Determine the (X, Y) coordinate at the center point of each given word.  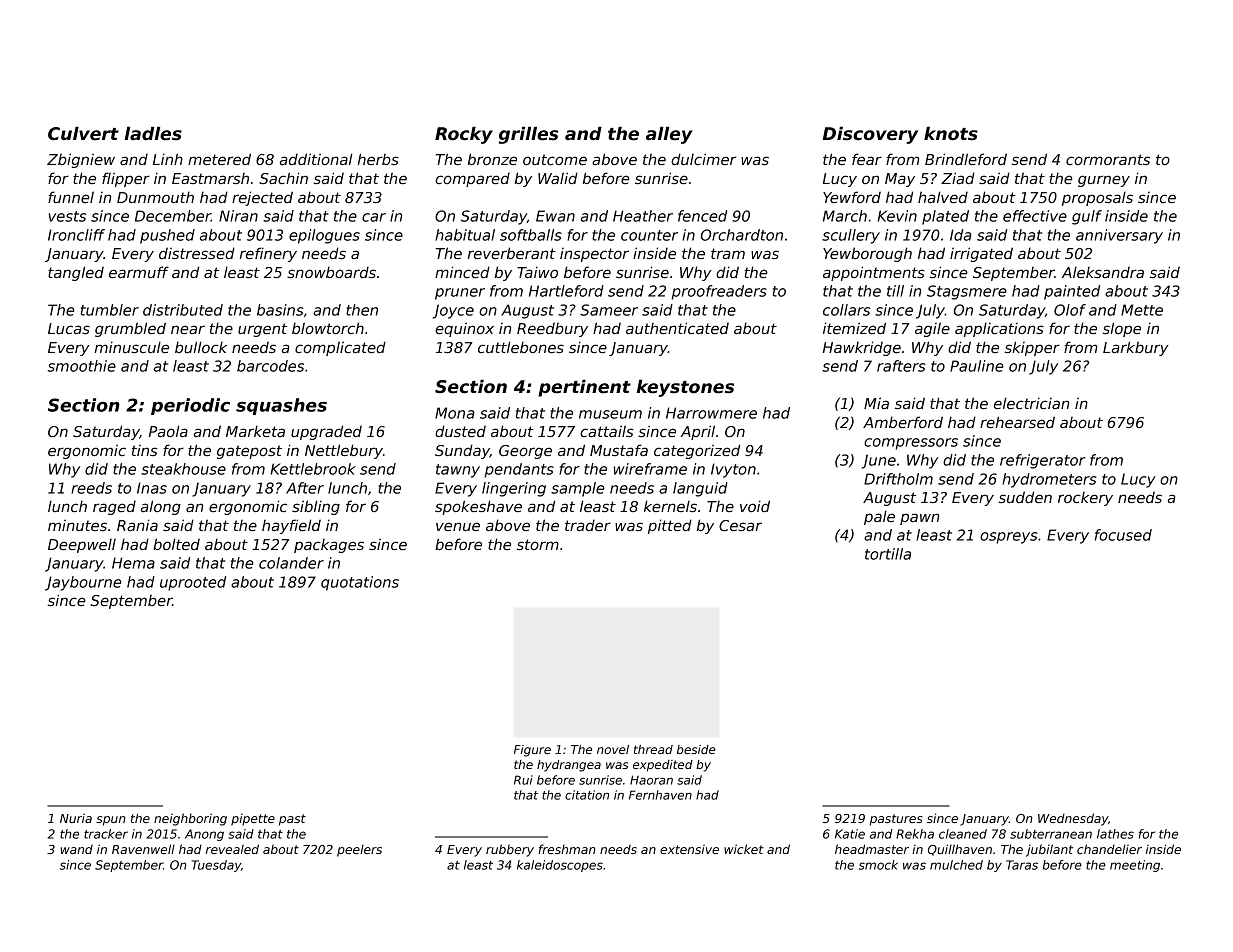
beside (696, 749)
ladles (153, 133)
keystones (685, 388)
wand (77, 849)
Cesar (740, 525)
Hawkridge (862, 348)
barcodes (270, 366)
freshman (567, 849)
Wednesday (1073, 819)
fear (867, 159)
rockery (1085, 499)
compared (472, 180)
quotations (360, 583)
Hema (133, 563)
